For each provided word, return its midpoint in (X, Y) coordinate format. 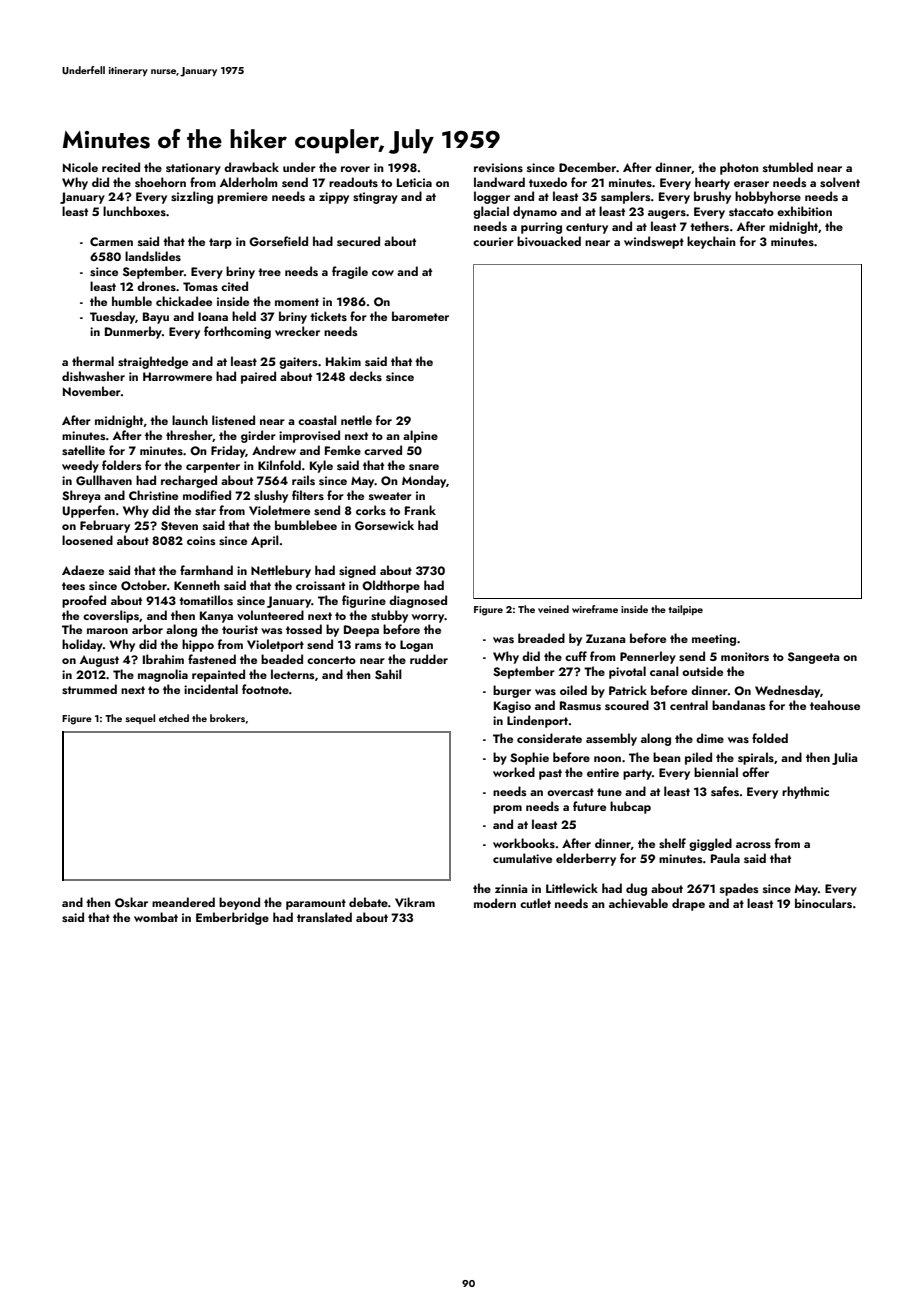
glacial (491, 212)
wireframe (595, 609)
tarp (220, 243)
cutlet (535, 903)
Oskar (131, 902)
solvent (840, 182)
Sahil (388, 674)
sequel (140, 719)
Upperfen (88, 511)
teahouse (835, 705)
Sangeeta (813, 658)
